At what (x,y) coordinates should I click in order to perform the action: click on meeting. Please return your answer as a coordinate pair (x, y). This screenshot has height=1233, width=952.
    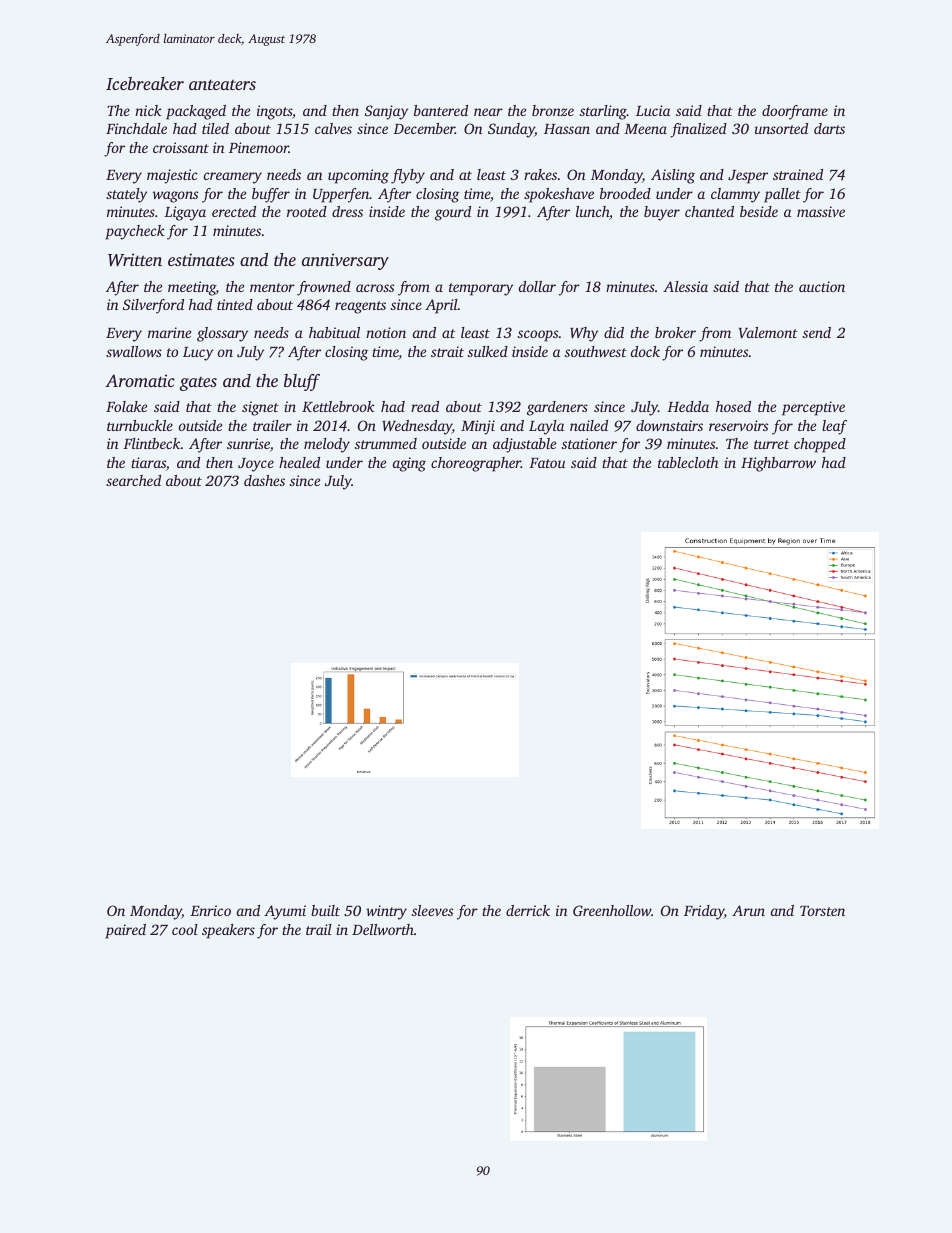
    Looking at the image, I should click on (192, 288).
